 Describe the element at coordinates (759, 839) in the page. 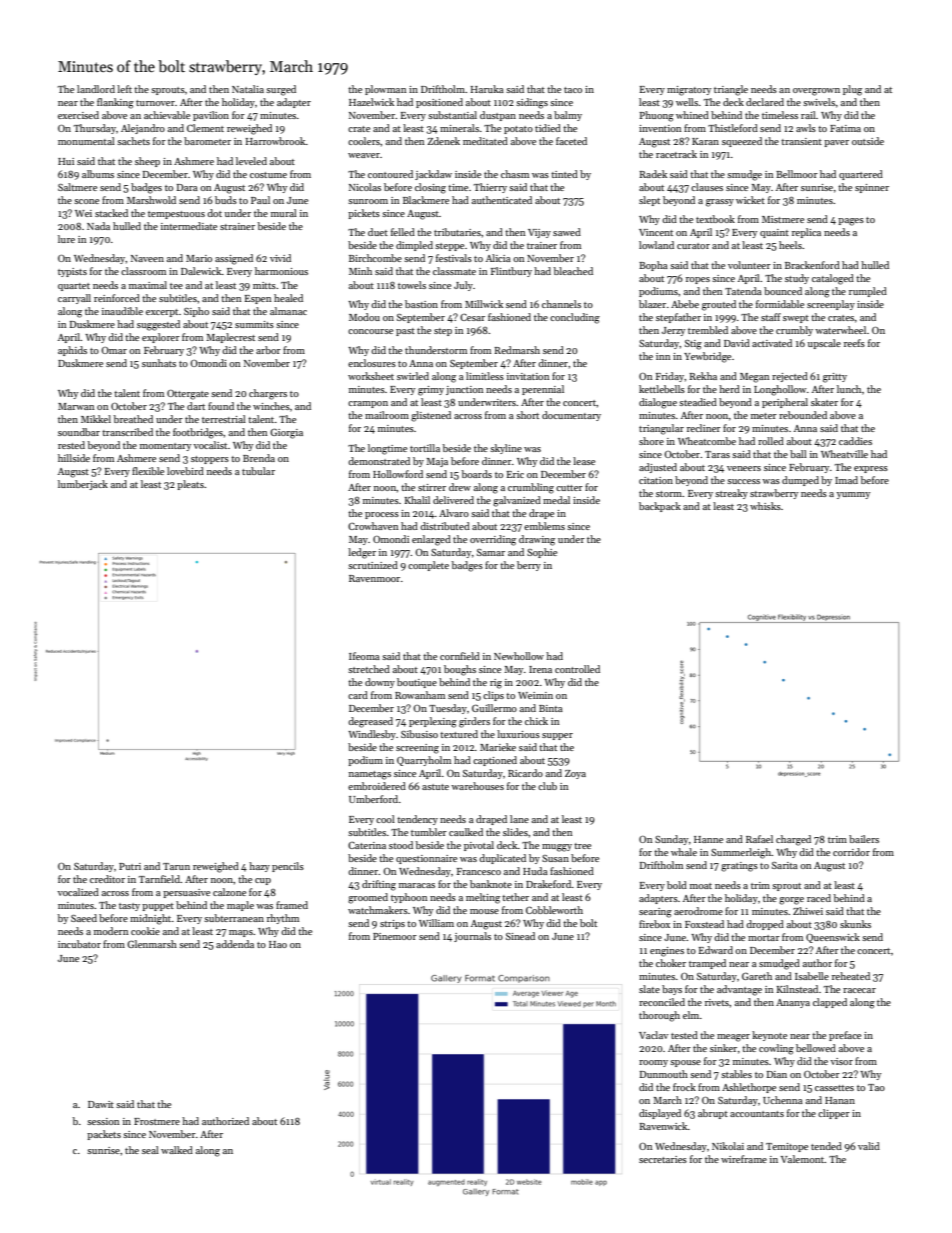

I see `Rafael` at that location.
